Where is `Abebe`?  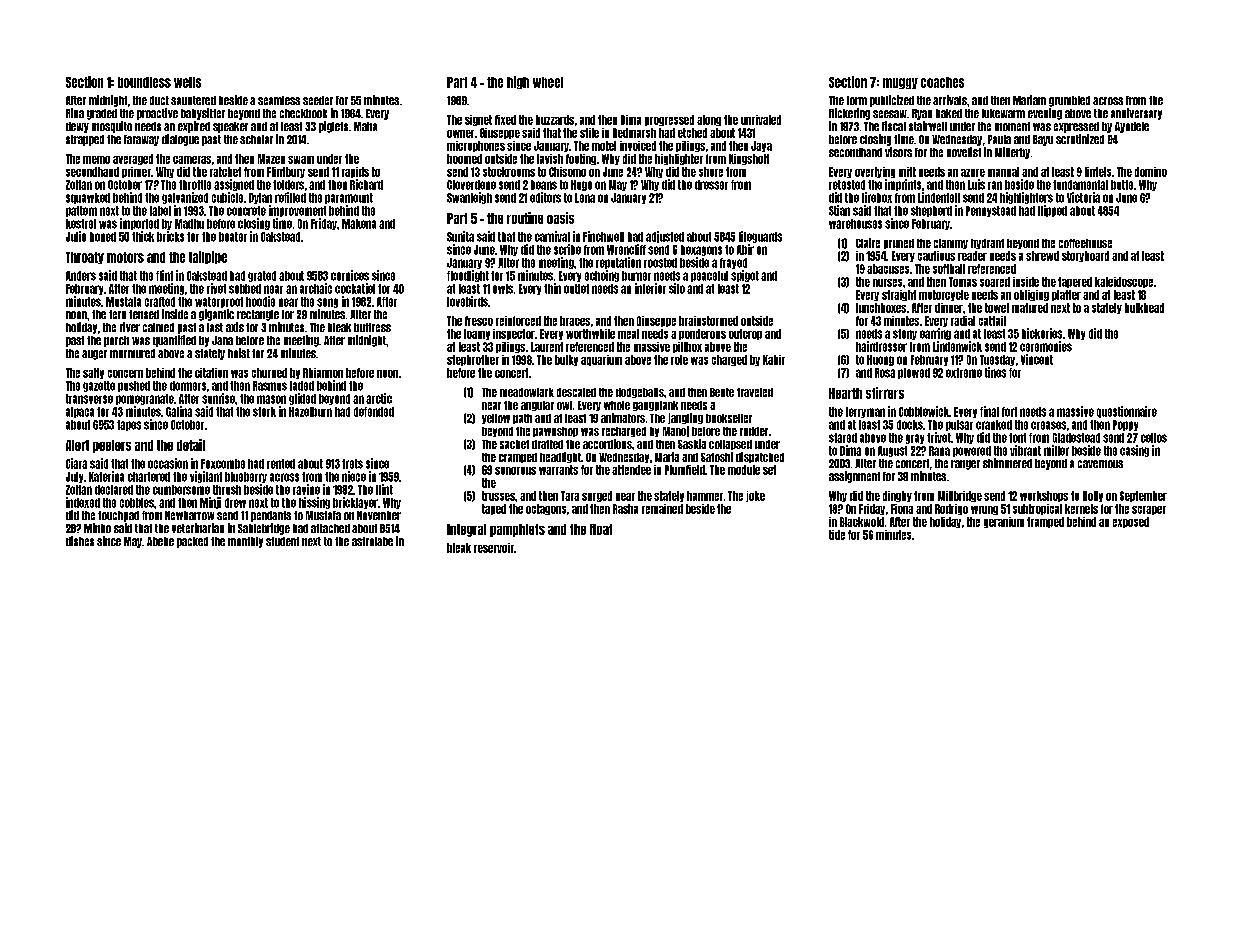 Abebe is located at coordinates (160, 541).
